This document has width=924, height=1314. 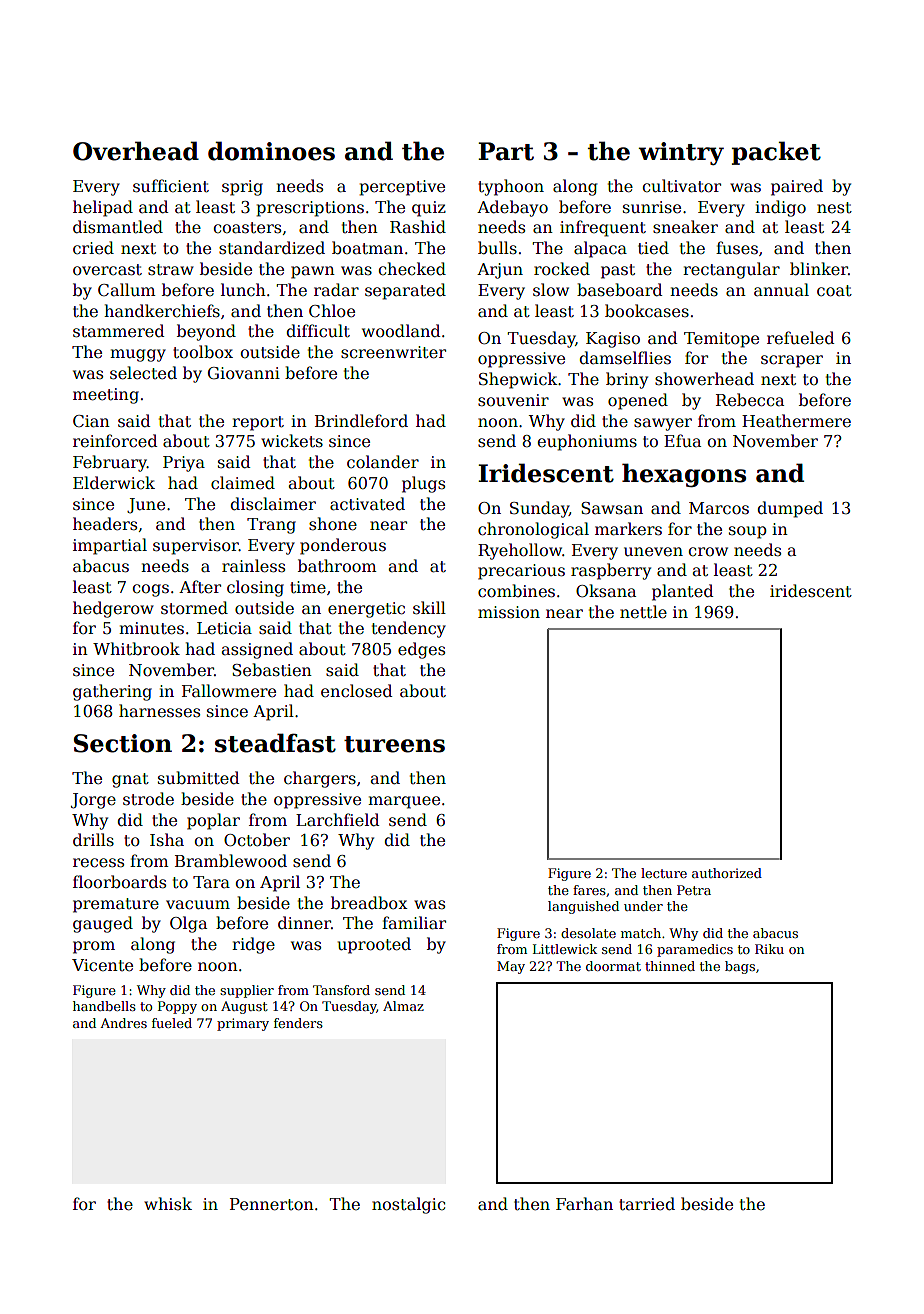 I want to click on dominoes, so click(x=271, y=151).
